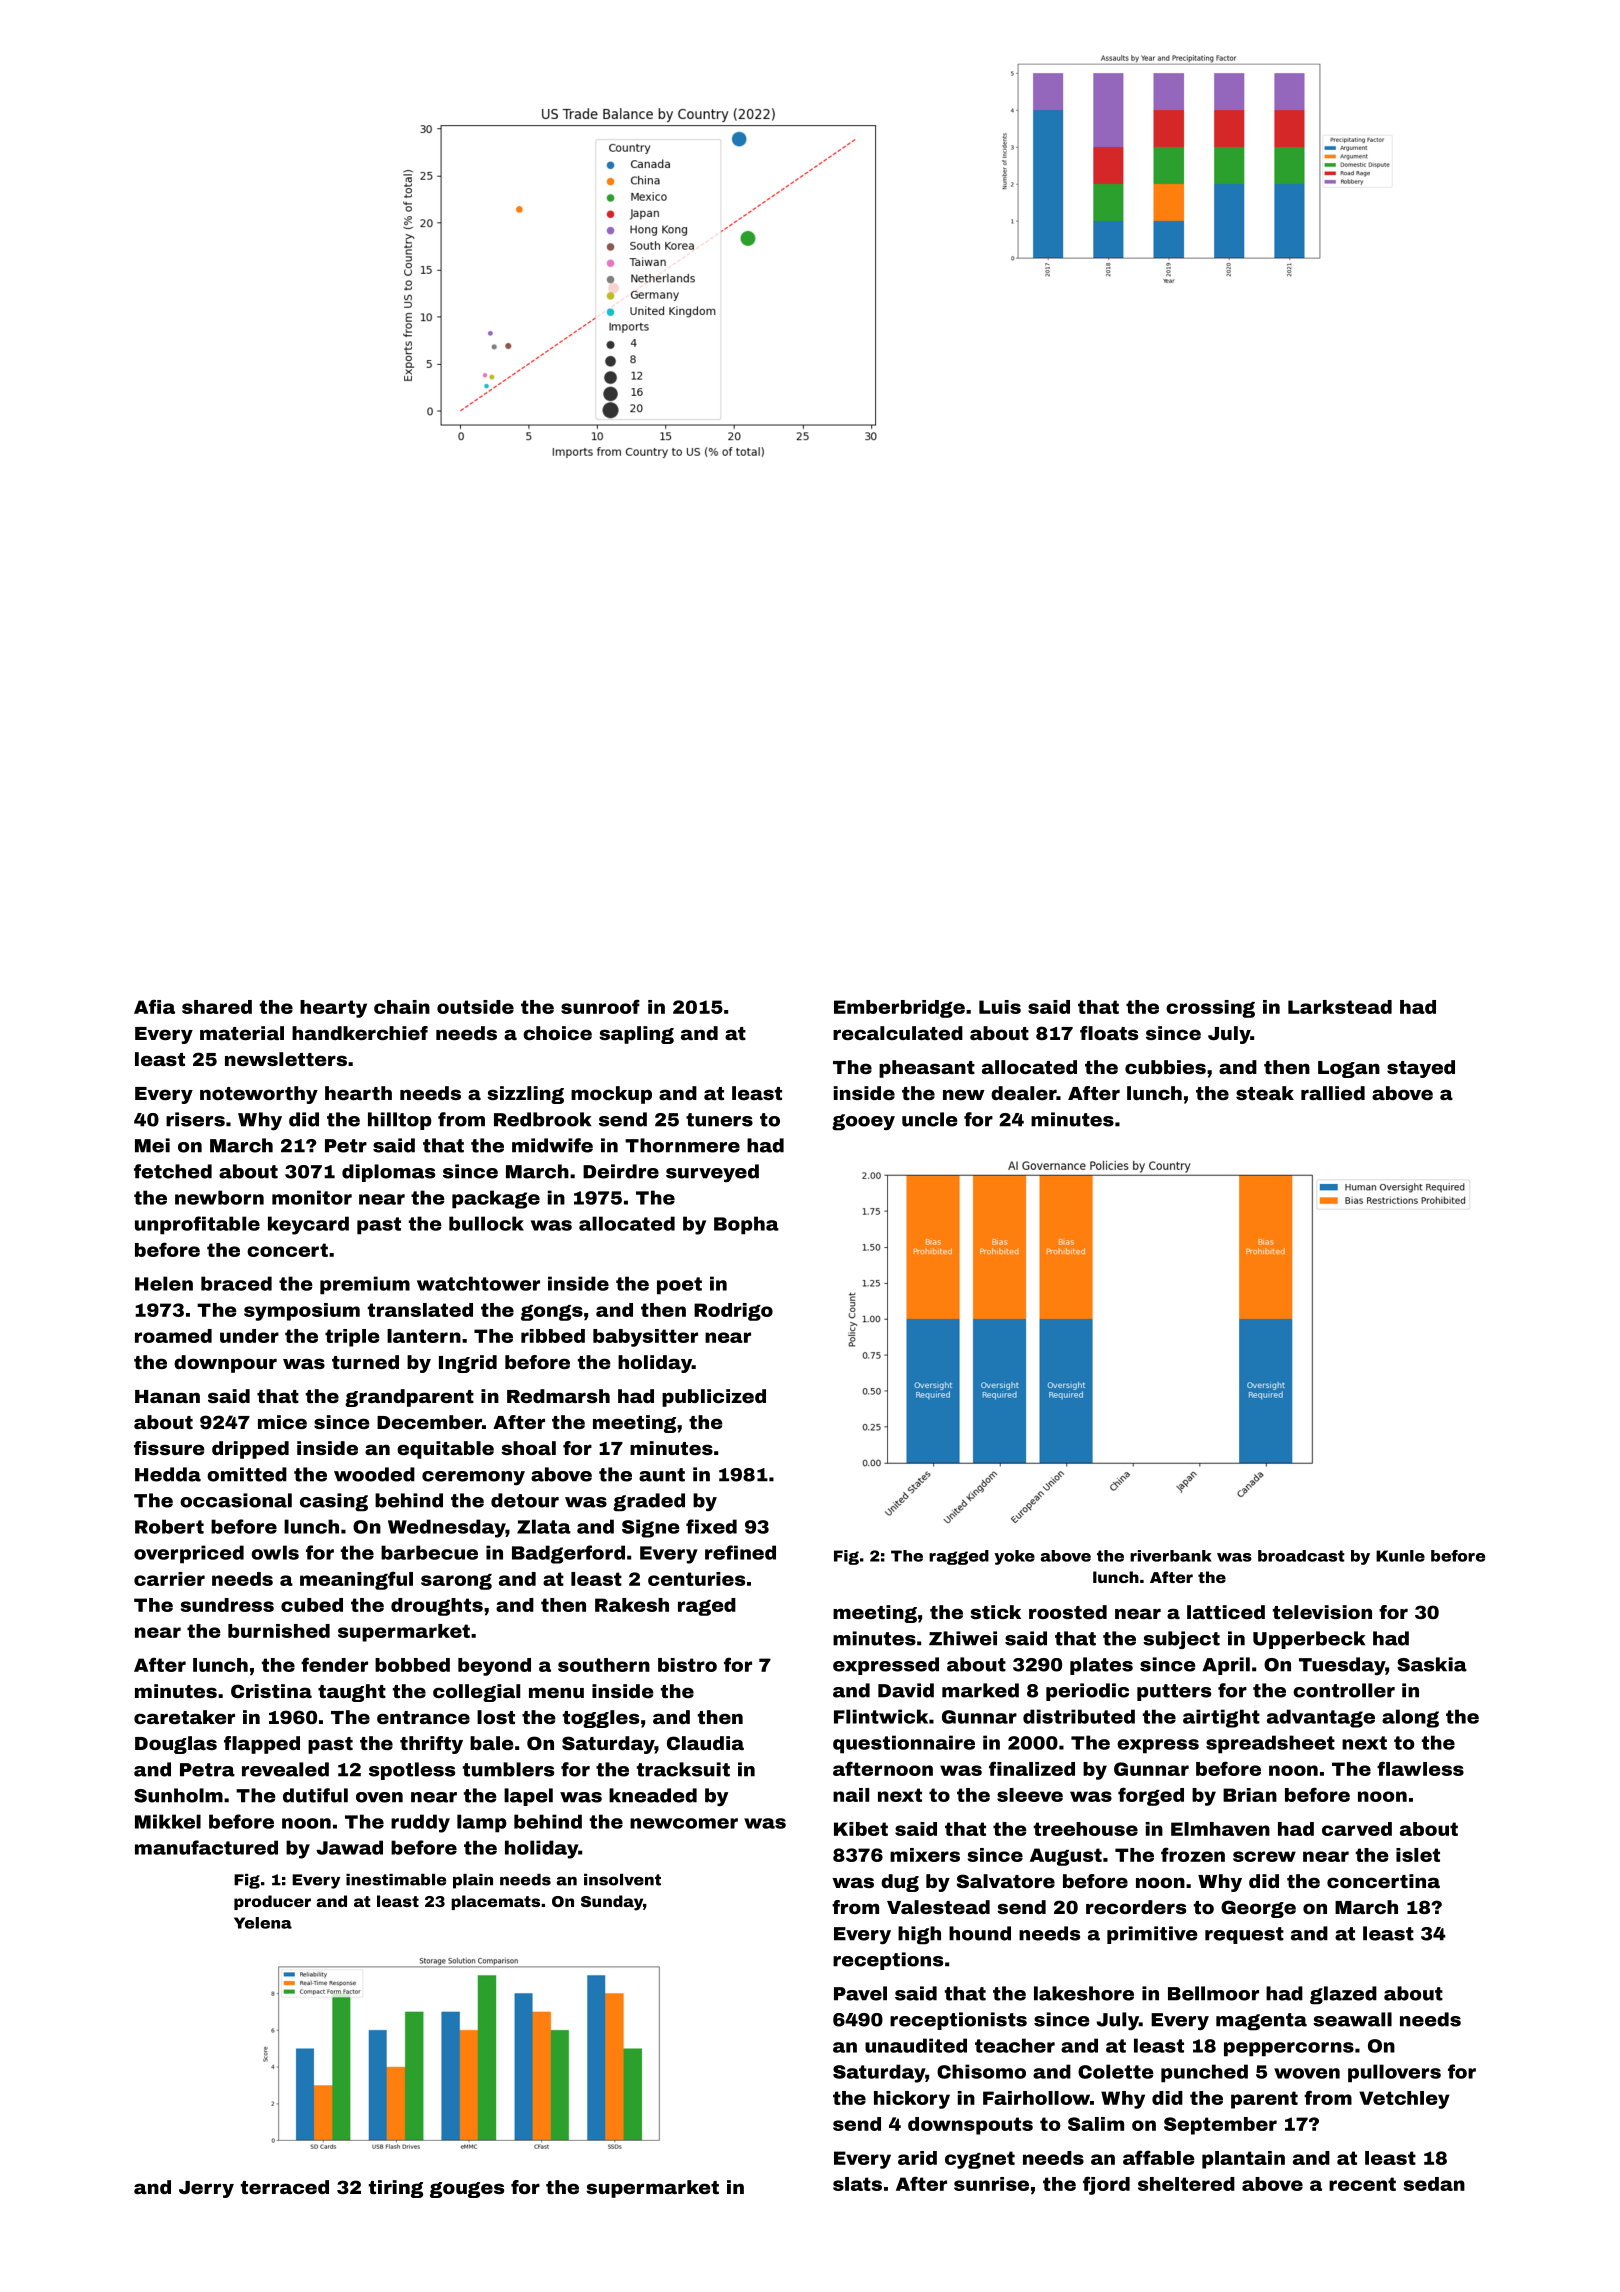 This document has height=2292, width=1620. What do you see at coordinates (649, 1502) in the document?
I see `graded` at bounding box center [649, 1502].
